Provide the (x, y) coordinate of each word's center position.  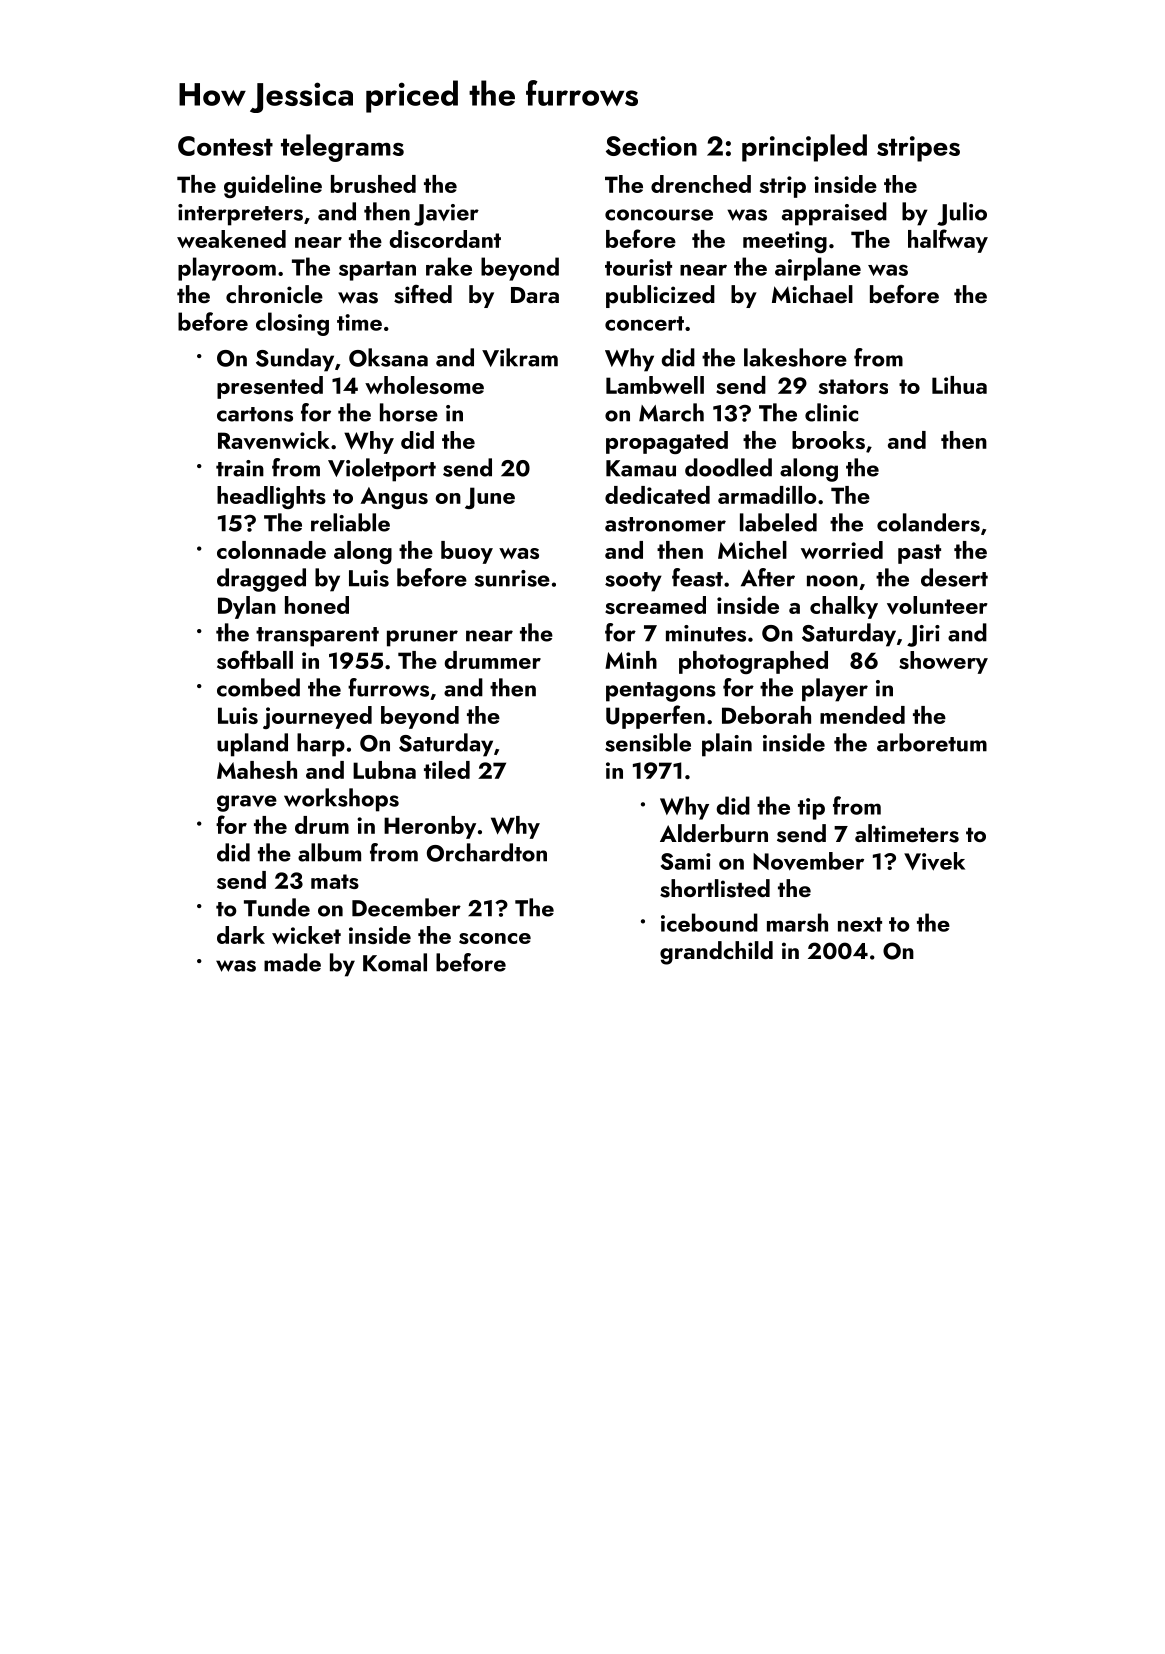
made (292, 962)
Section (651, 146)
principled (804, 148)
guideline (273, 186)
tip (811, 809)
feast (697, 577)
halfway (948, 241)
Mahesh (257, 770)
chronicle (274, 294)
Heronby (430, 827)
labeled (778, 522)
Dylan (247, 607)
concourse (659, 215)
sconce (495, 938)
